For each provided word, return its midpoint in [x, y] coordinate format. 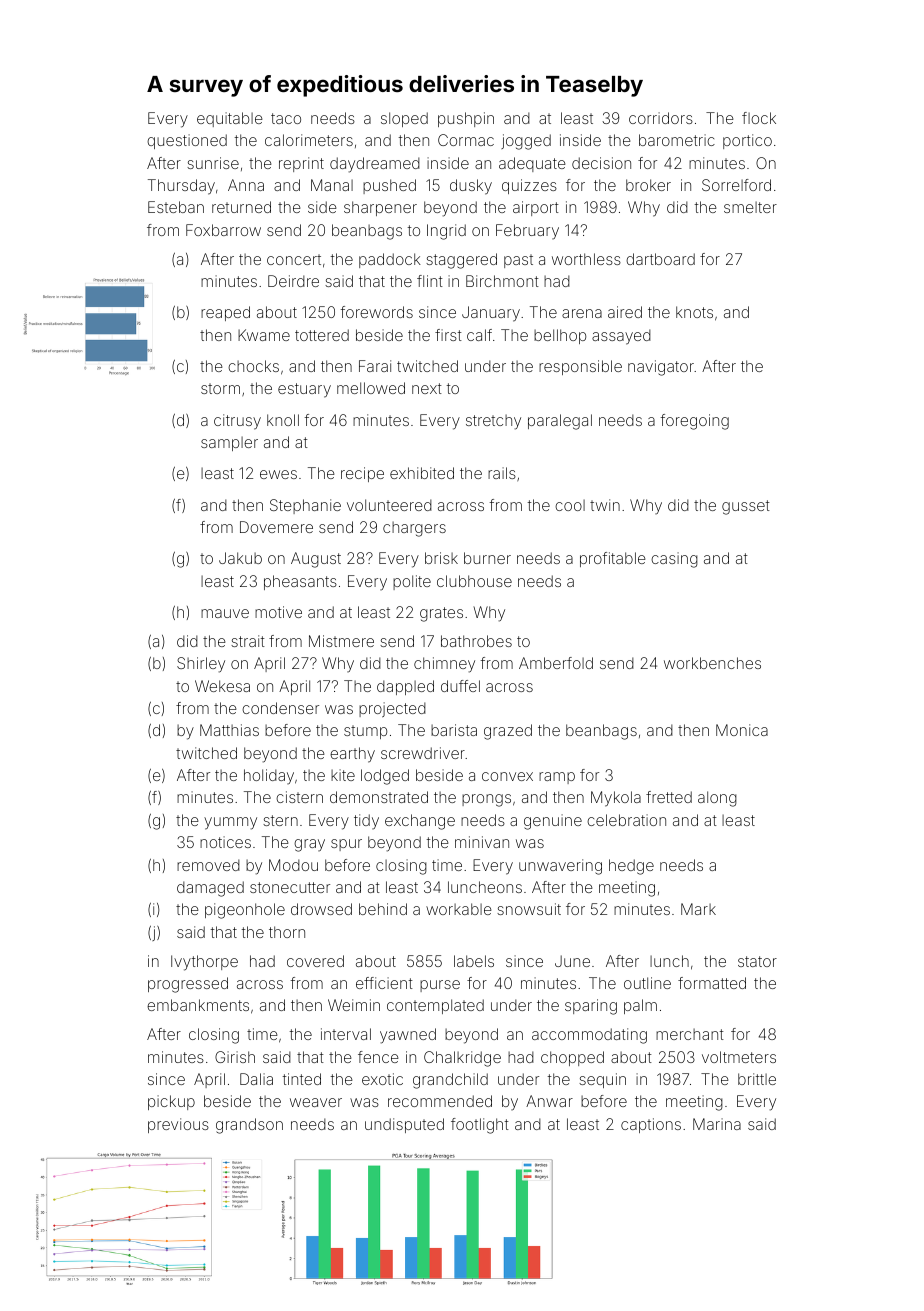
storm [220, 388]
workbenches [712, 663]
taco [286, 118]
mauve [225, 613]
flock [759, 118]
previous [178, 1125]
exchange [420, 822]
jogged [526, 142]
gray [309, 845]
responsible [580, 367]
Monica [742, 730]
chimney [444, 665]
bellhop [560, 336]
